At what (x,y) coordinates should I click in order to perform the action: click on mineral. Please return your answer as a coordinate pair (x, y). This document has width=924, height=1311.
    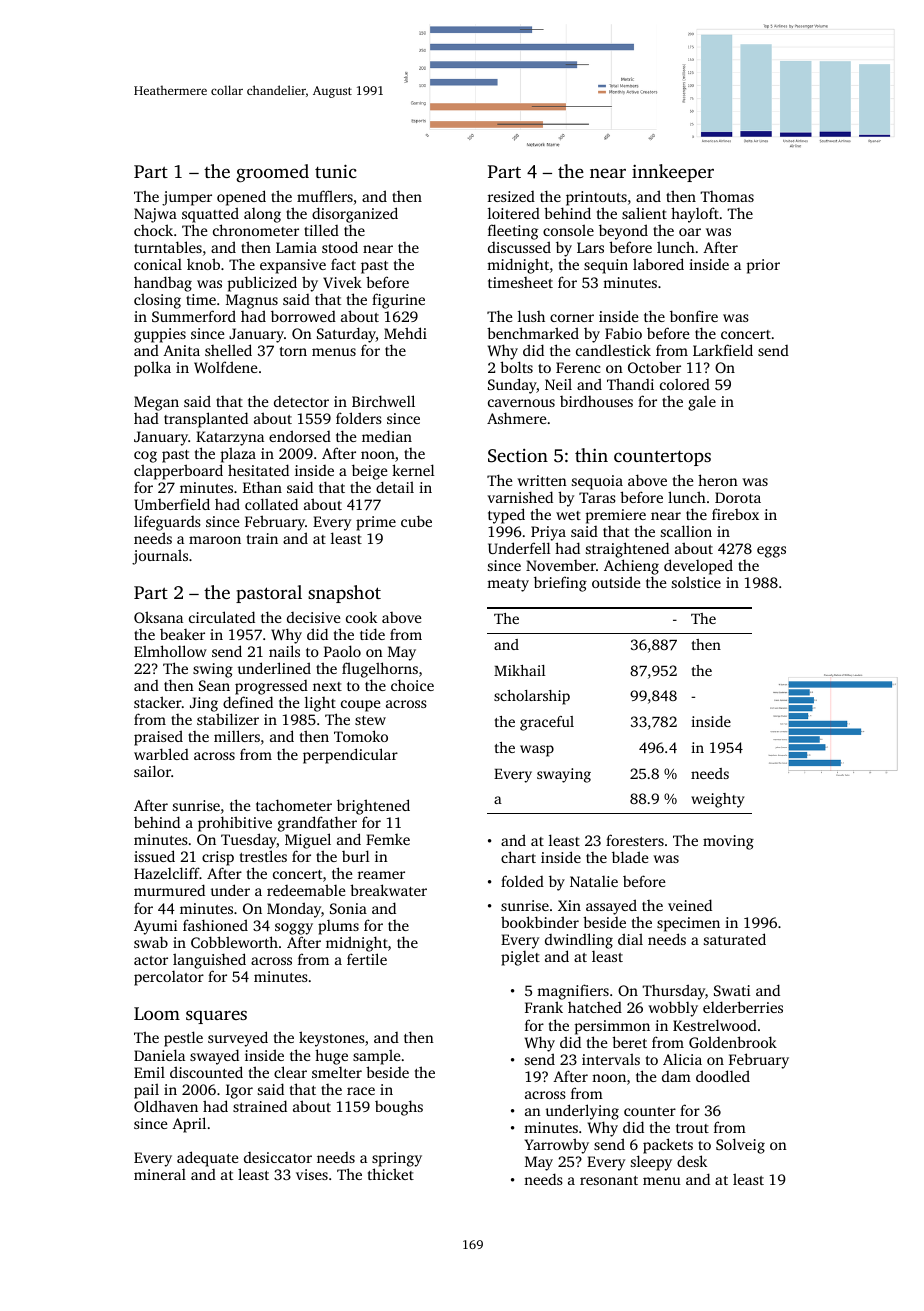
    Looking at the image, I should click on (160, 1174).
